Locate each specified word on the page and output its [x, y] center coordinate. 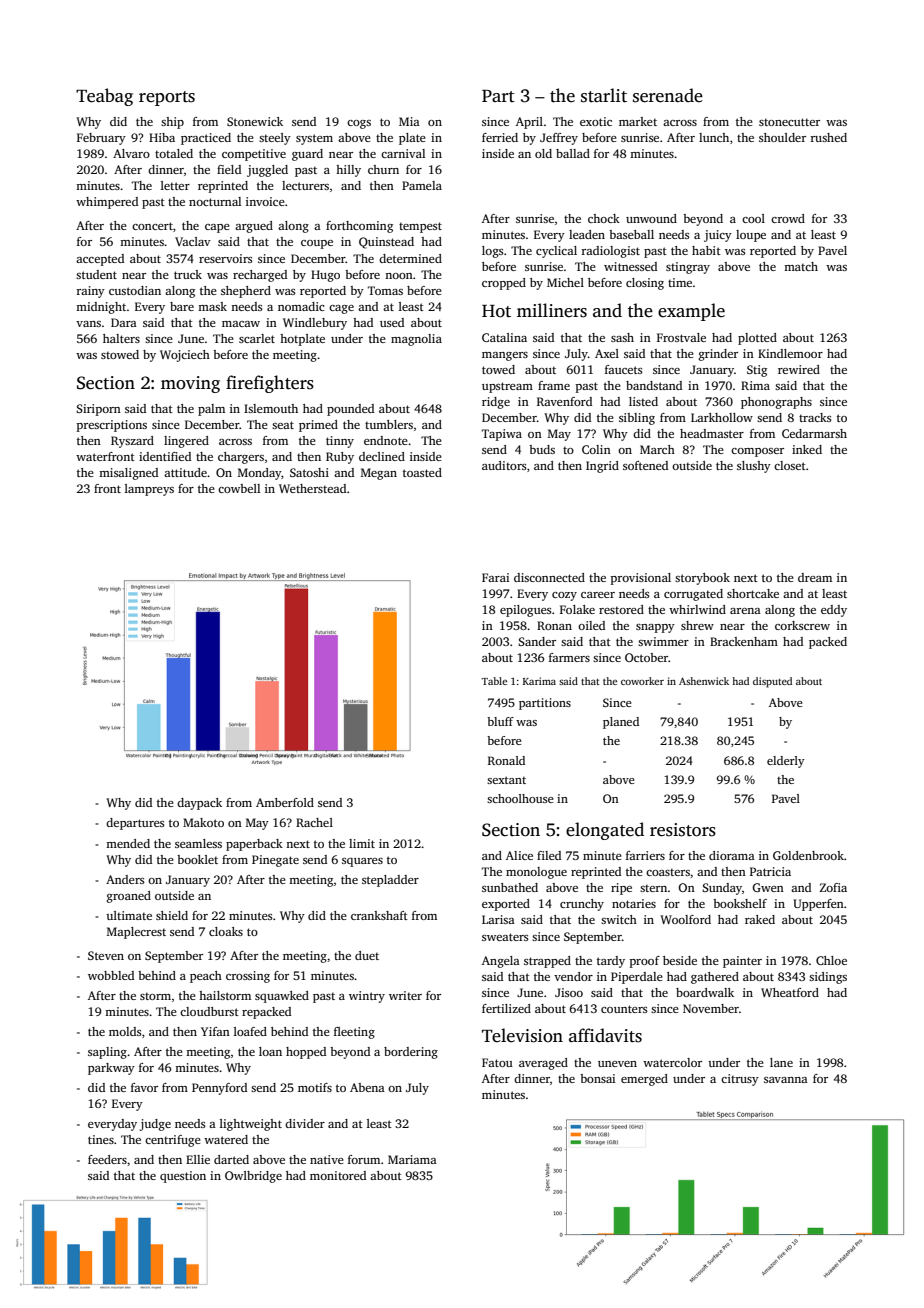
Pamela [422, 185]
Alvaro [131, 153]
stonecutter [789, 122]
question [183, 1177]
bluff [500, 721]
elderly [786, 762]
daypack [199, 804]
